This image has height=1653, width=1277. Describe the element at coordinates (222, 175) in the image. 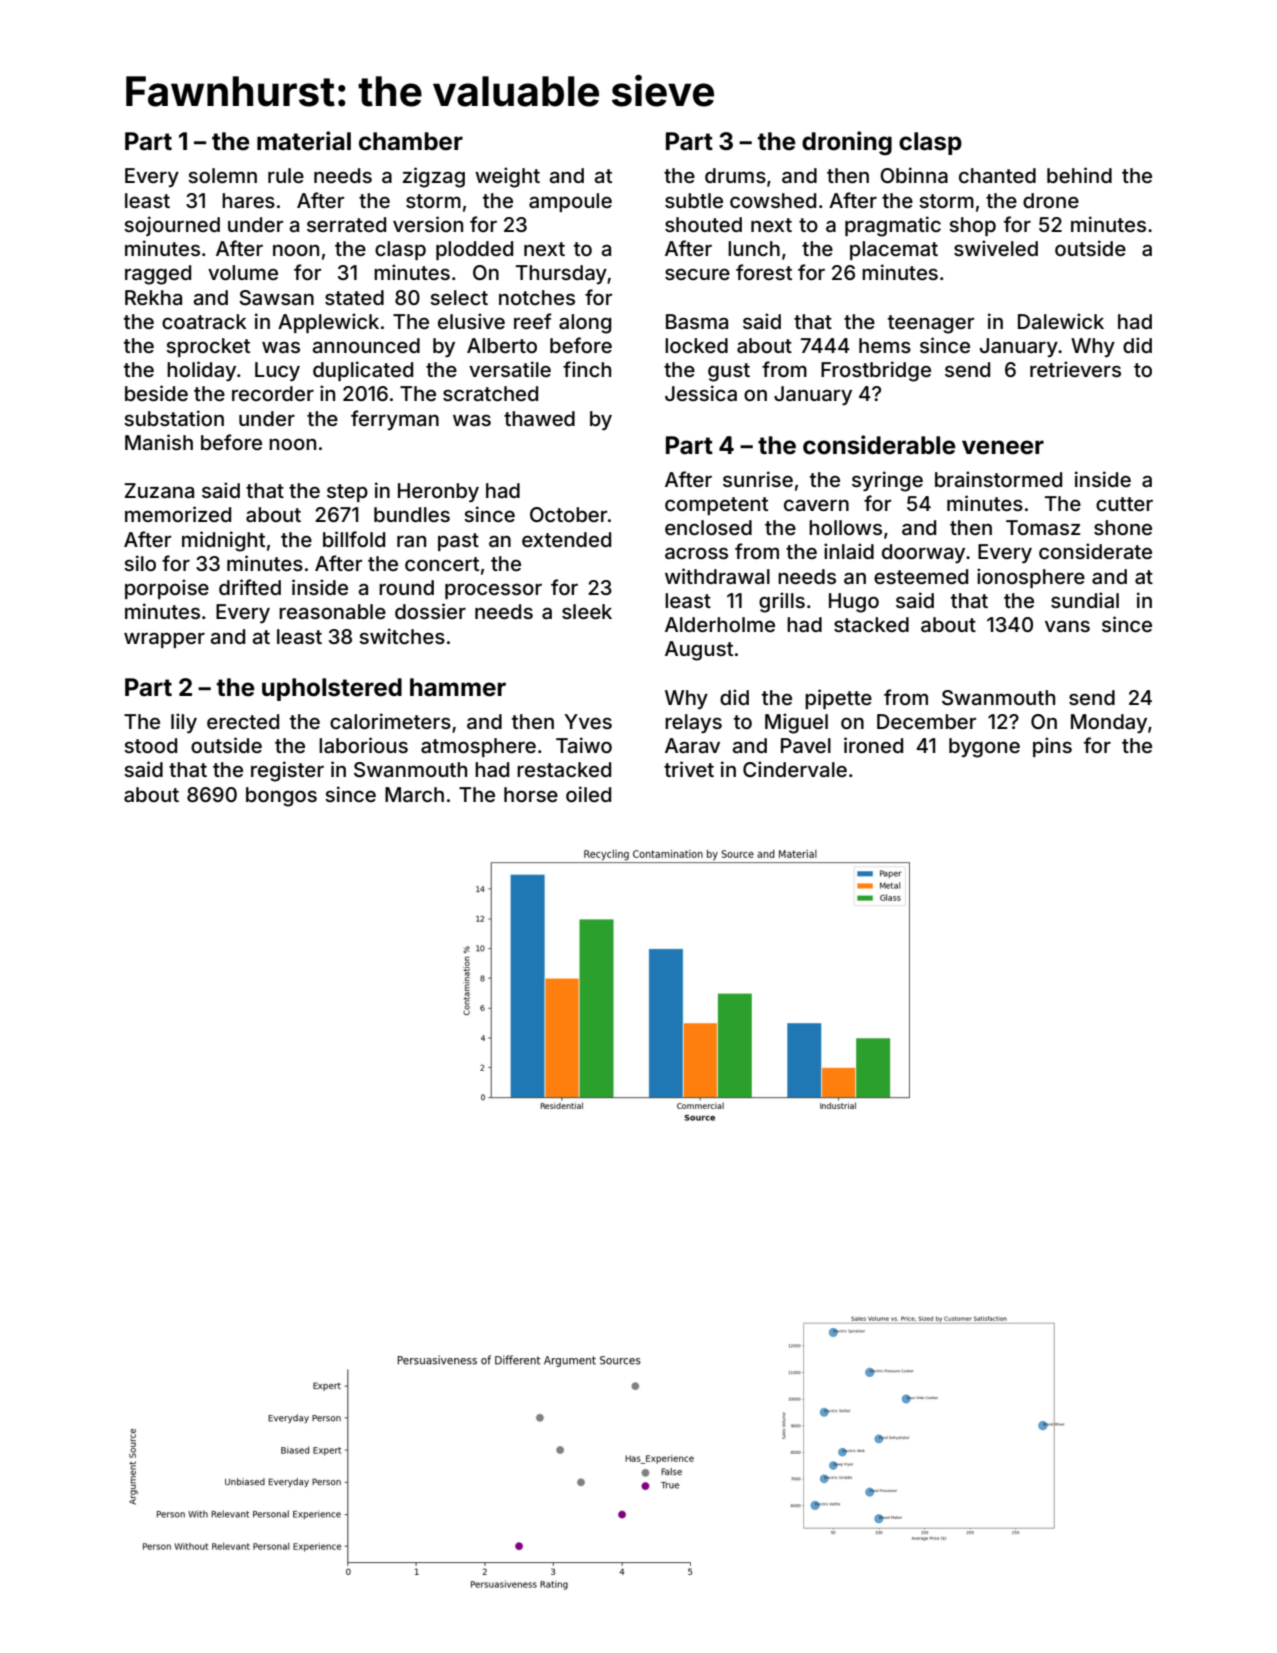

I see `solemn` at that location.
